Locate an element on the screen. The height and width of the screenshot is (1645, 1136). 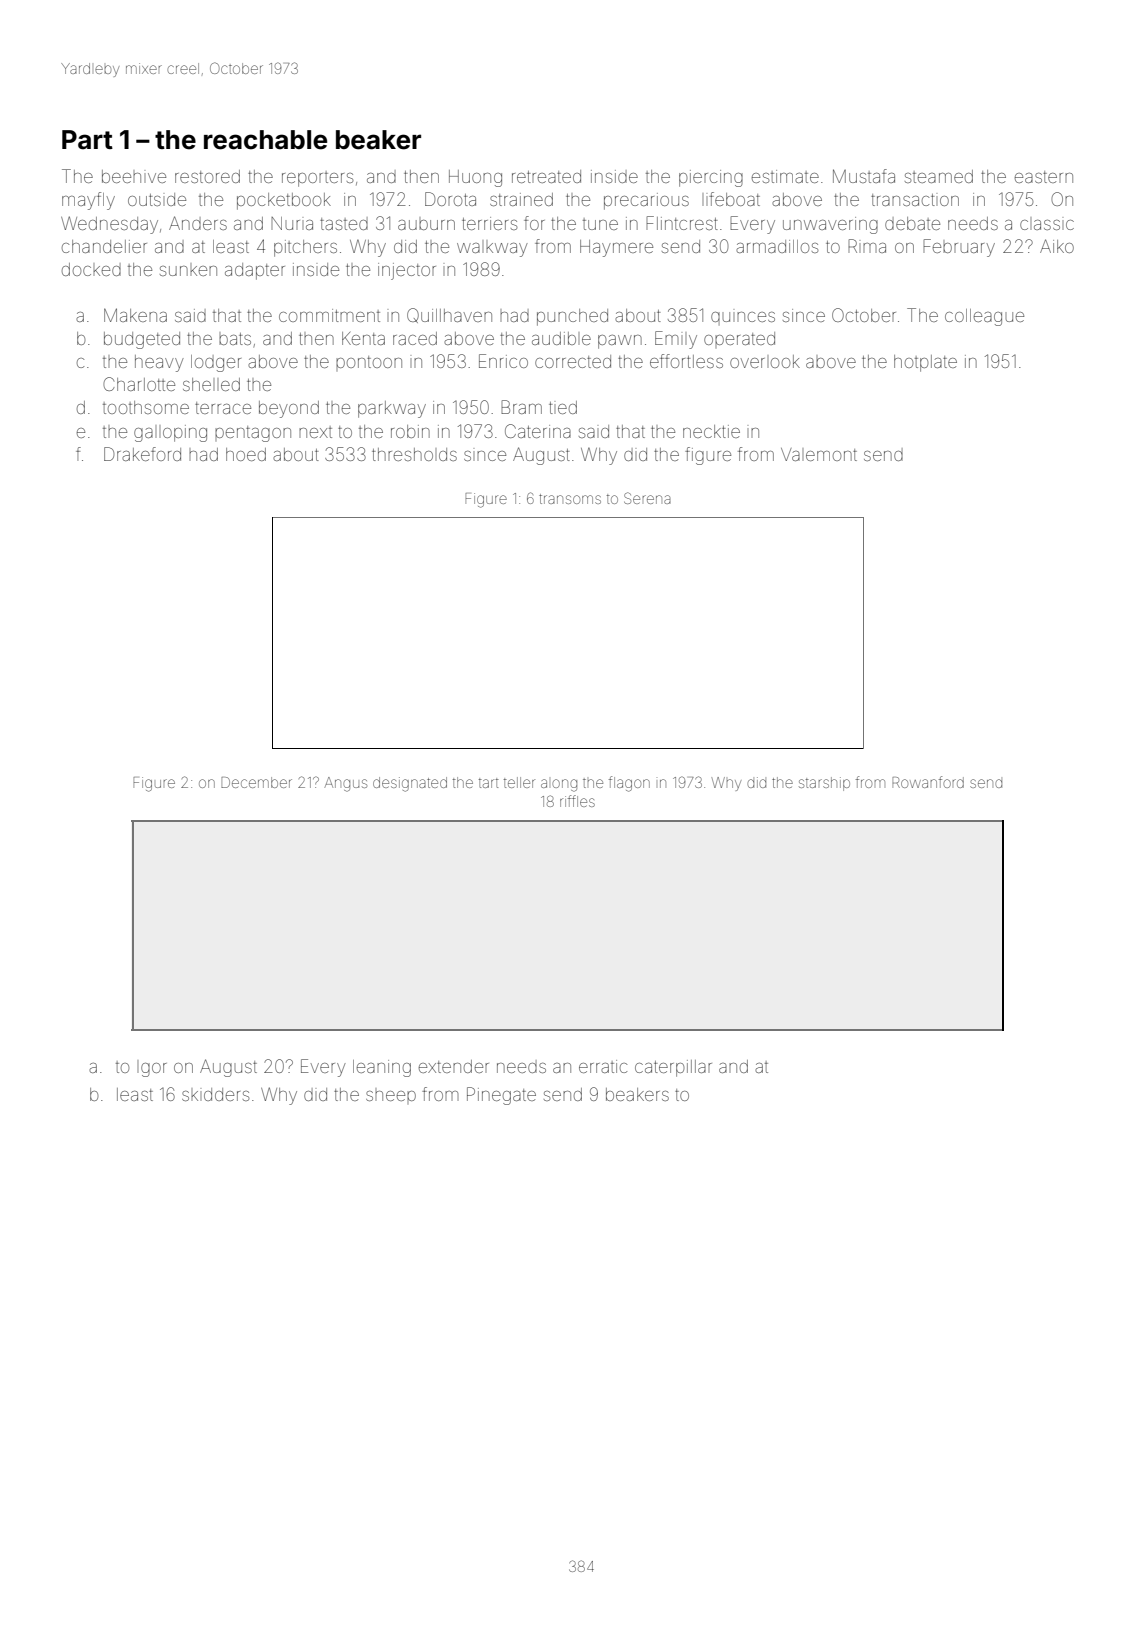
Drakeford is located at coordinates (142, 454).
